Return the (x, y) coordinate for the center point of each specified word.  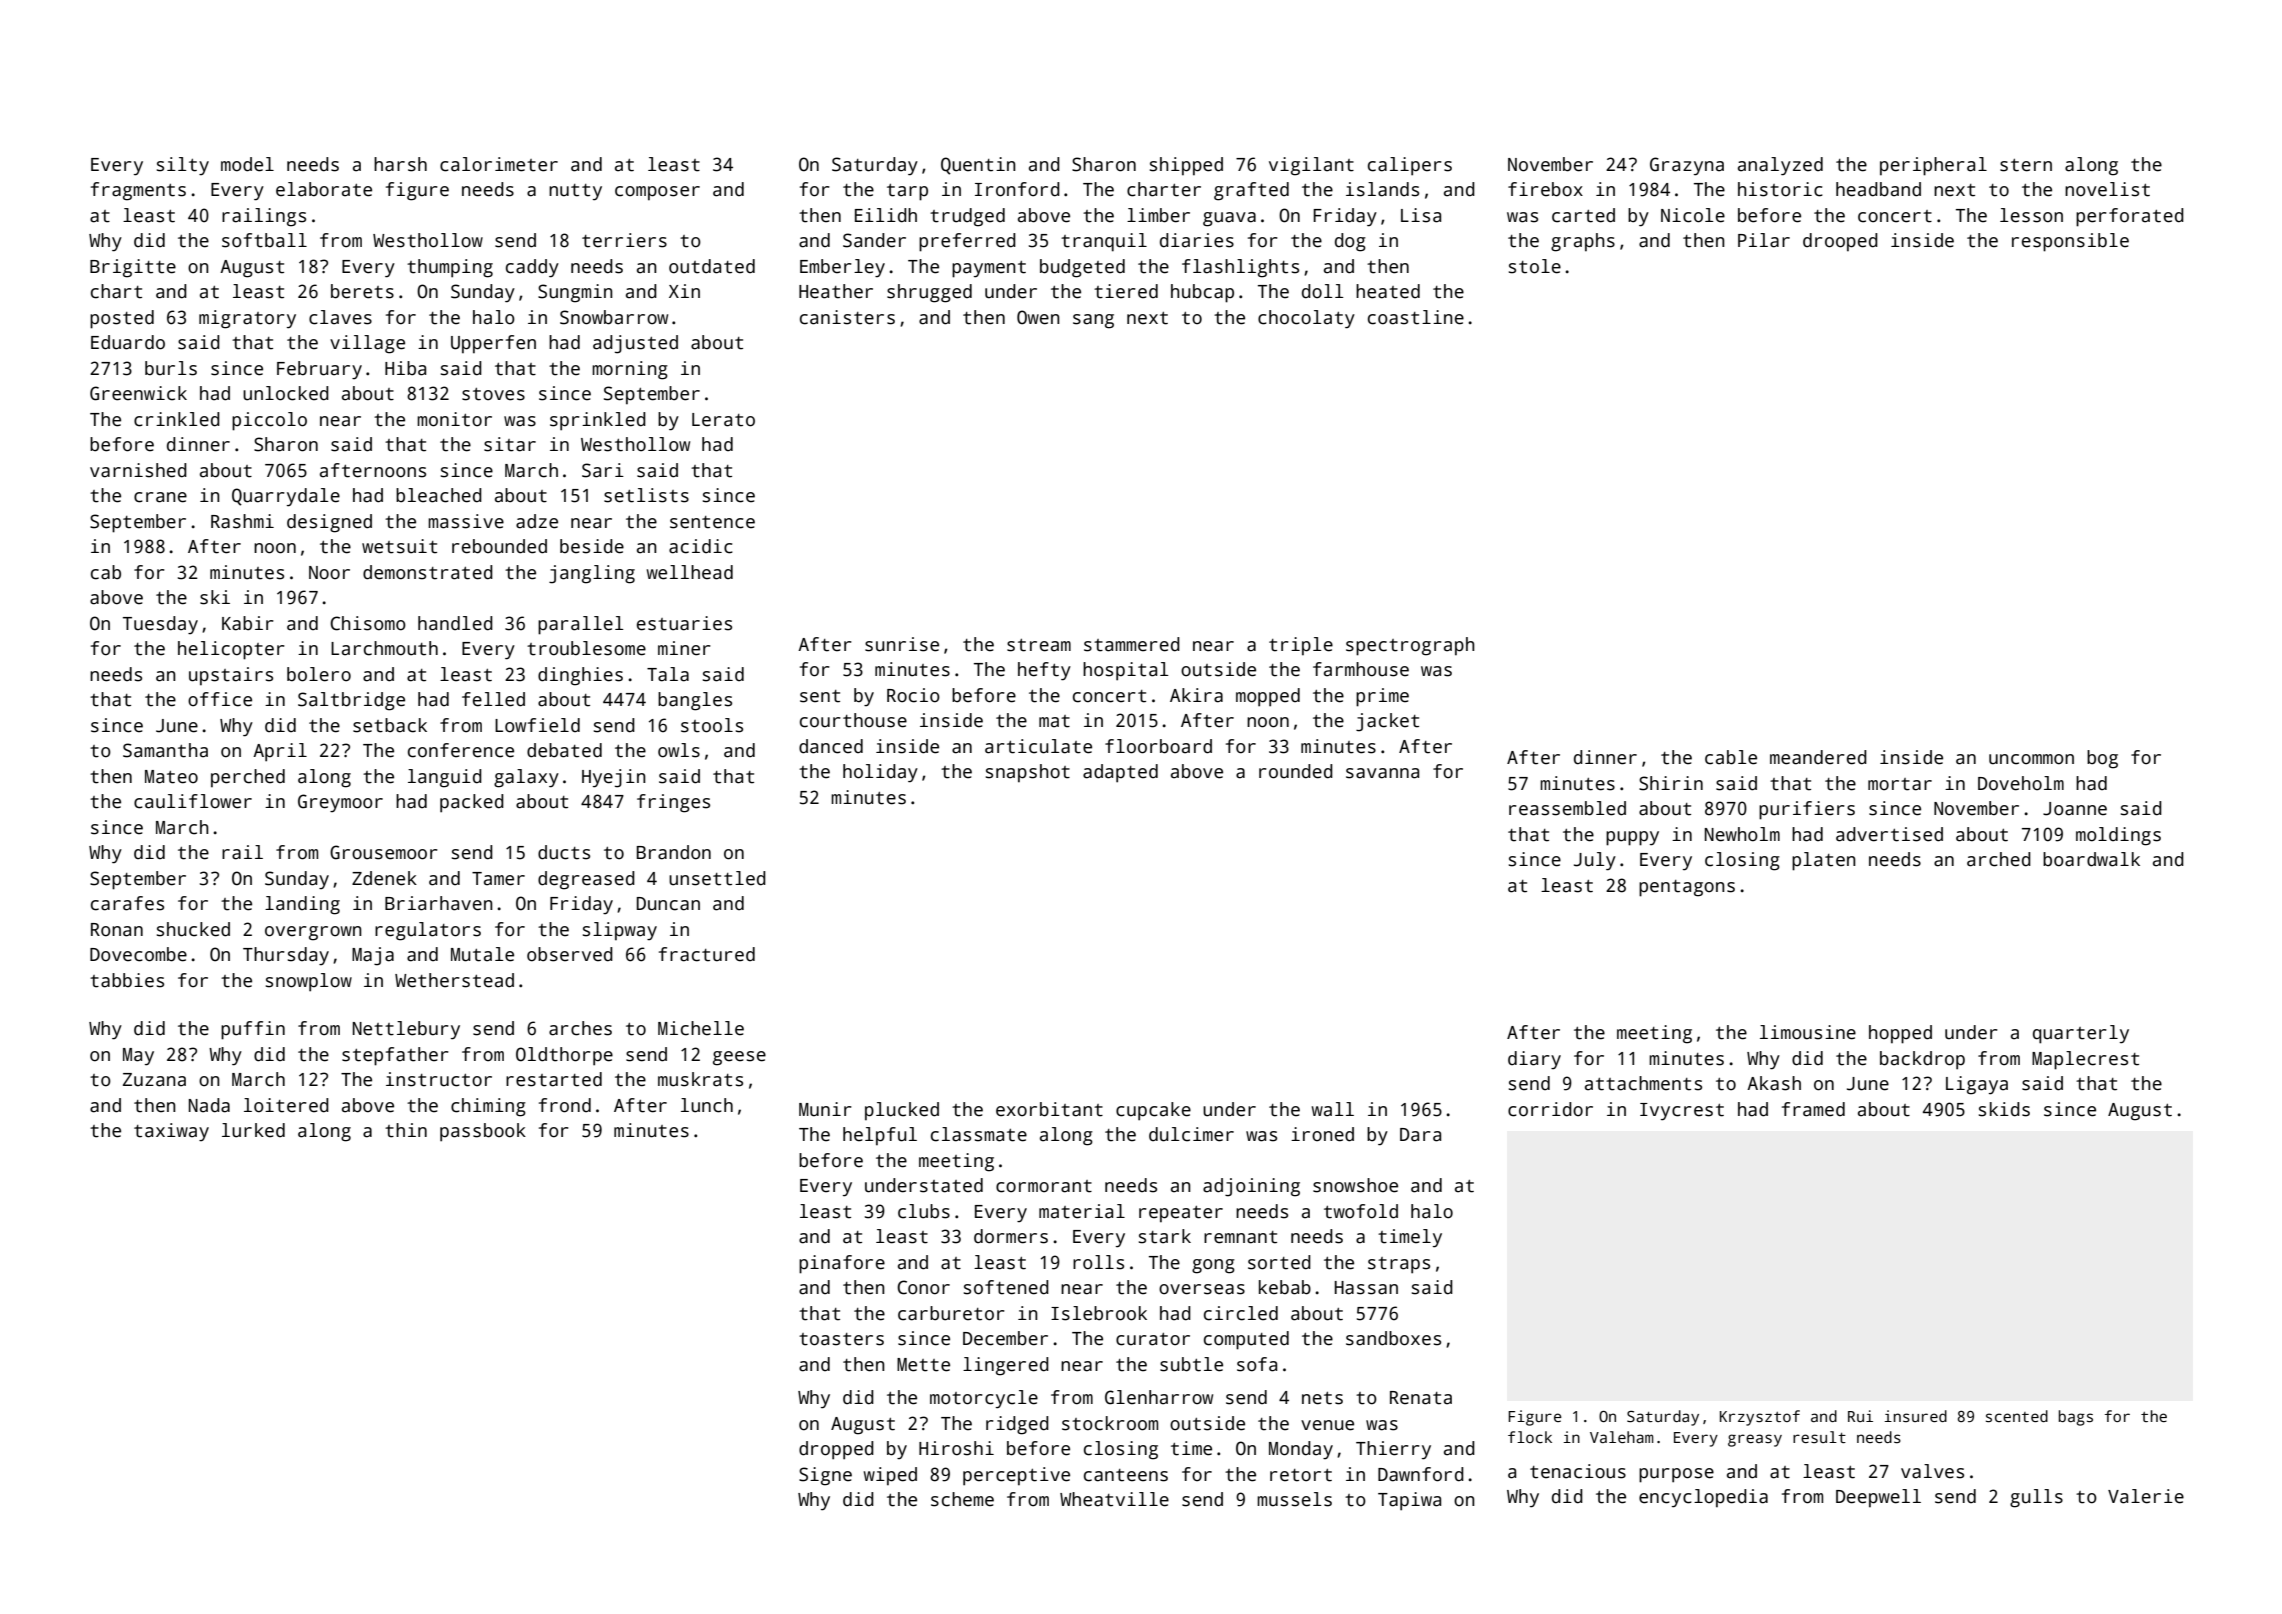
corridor (1550, 1109)
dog (1350, 242)
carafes (127, 903)
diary (1534, 1060)
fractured (707, 954)
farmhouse (1361, 669)
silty (183, 166)
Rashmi (242, 521)
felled (493, 699)
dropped (836, 1450)
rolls (1098, 1262)
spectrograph (1410, 646)
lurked (253, 1130)
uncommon (2031, 759)
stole (1535, 266)
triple (1301, 646)
